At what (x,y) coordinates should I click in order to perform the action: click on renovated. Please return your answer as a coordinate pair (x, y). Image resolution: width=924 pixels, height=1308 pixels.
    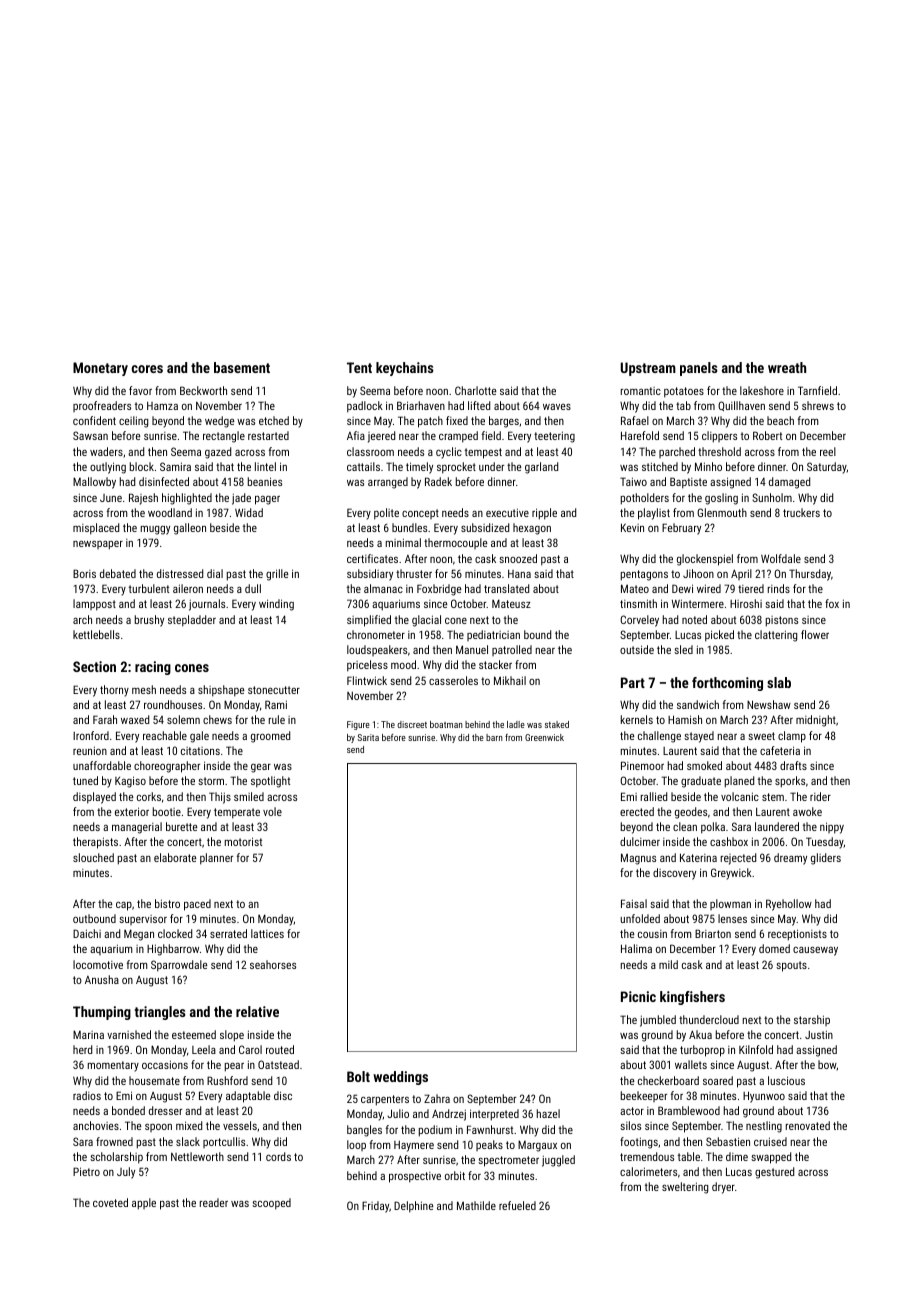
    Looking at the image, I should click on (808, 1125).
